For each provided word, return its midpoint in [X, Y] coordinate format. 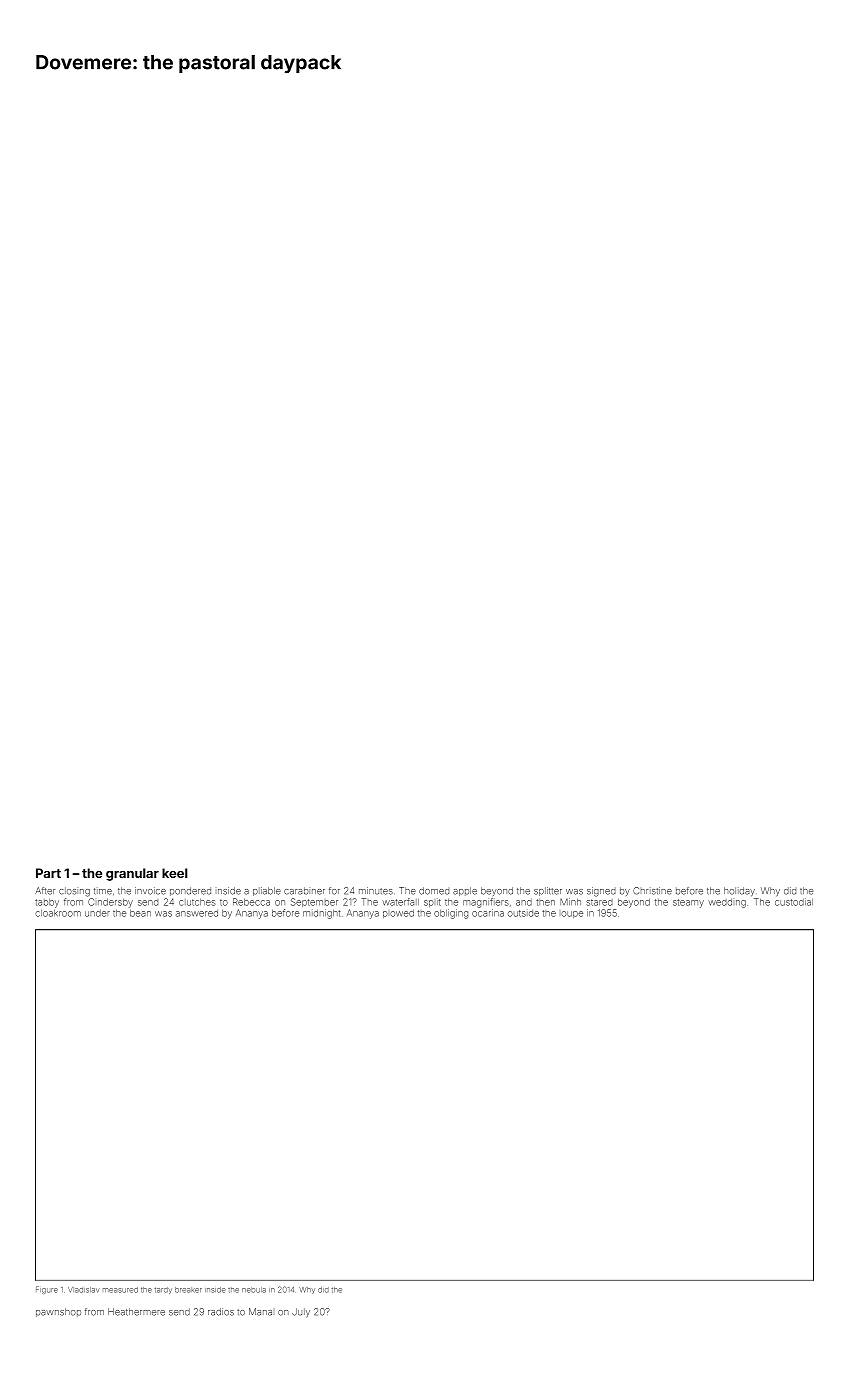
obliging [451, 914]
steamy [688, 903]
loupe [572, 914]
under [97, 913]
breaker [188, 1290]
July [301, 1312]
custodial [794, 902]
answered [197, 913]
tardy [163, 1290]
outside [523, 913]
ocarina [488, 913]
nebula [254, 1290]
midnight [321, 914]
